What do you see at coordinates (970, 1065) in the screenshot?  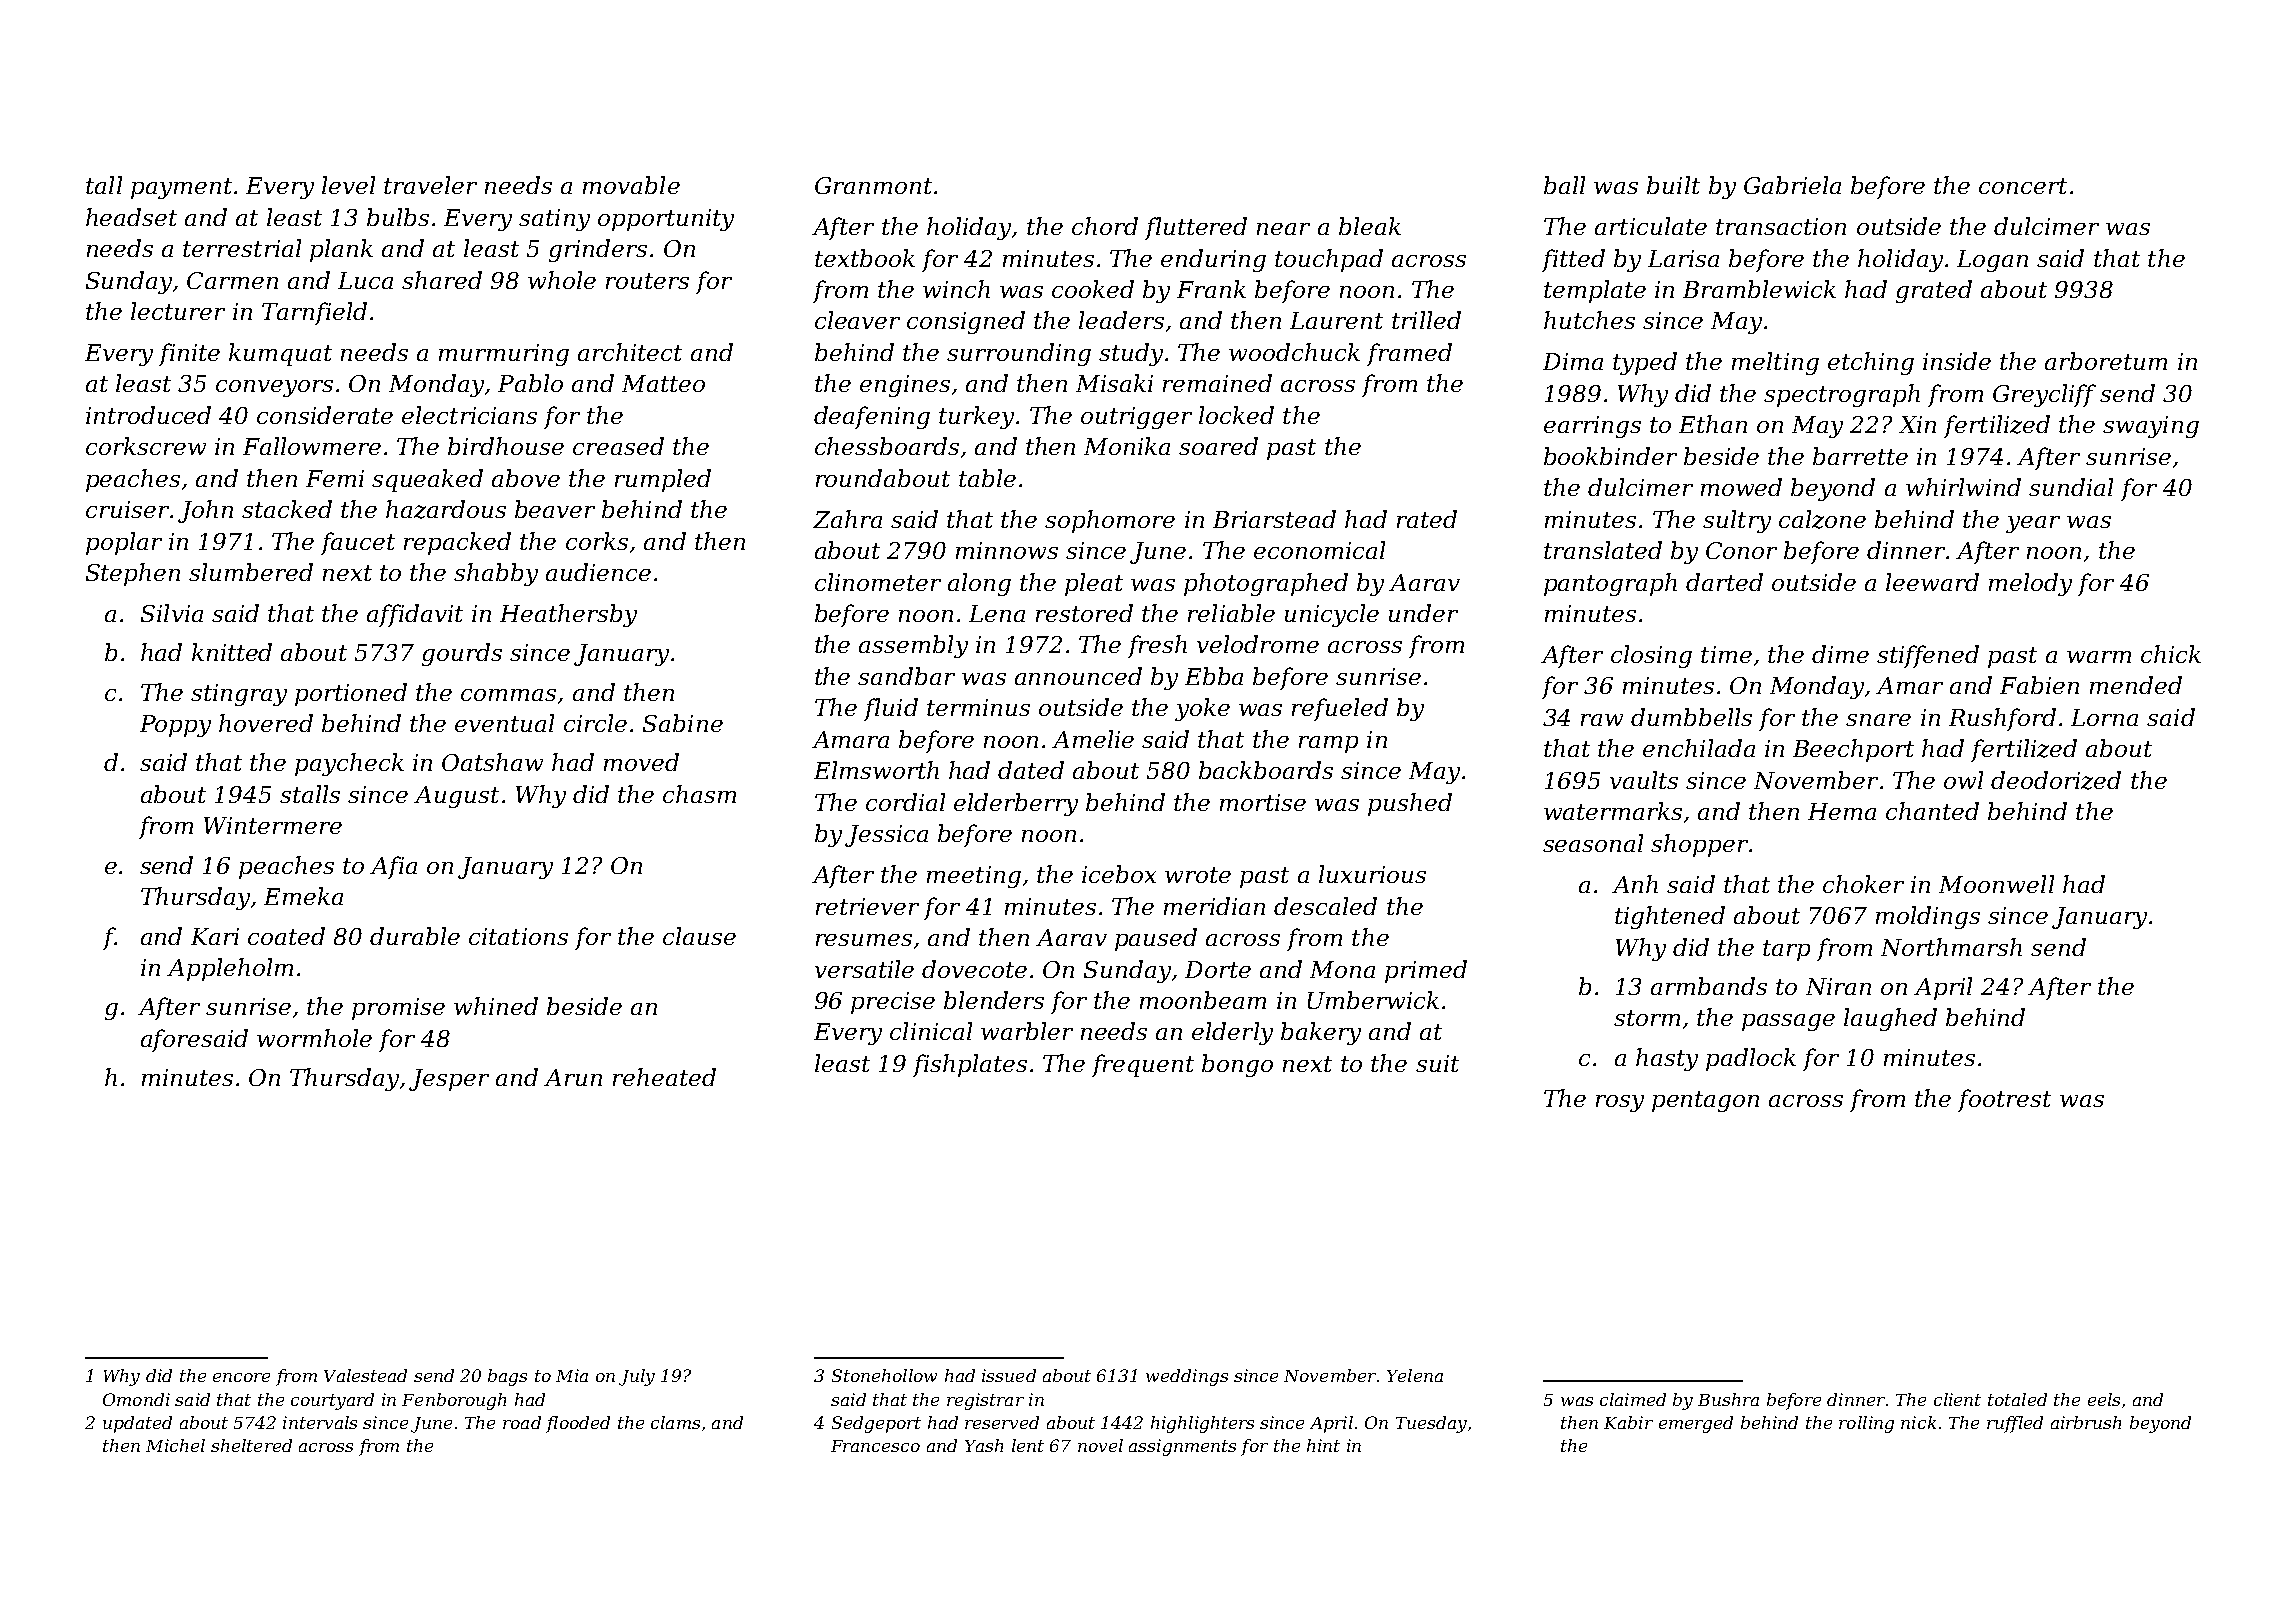 I see `fishplates` at bounding box center [970, 1065].
